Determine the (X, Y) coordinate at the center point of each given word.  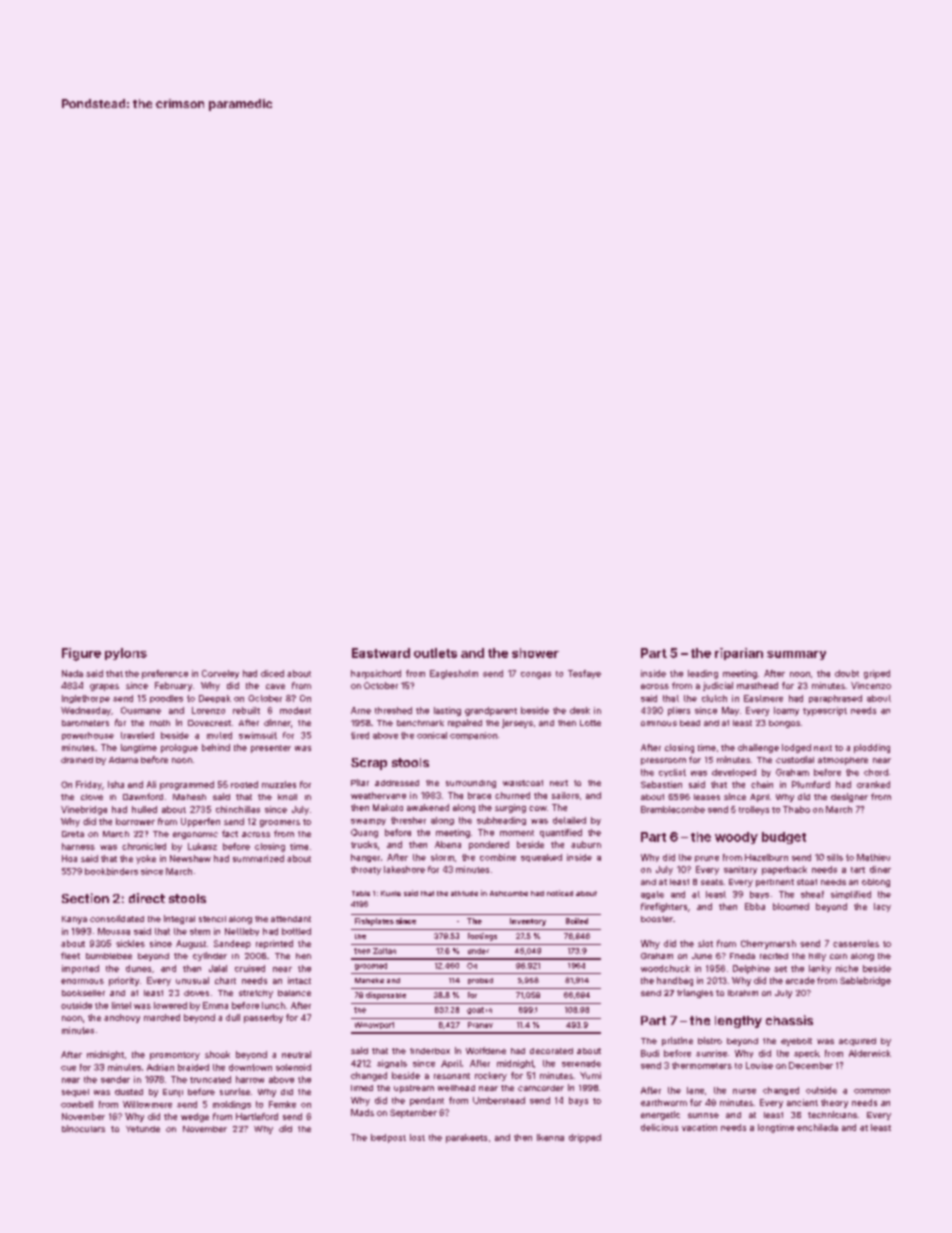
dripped (585, 1138)
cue (68, 1068)
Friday (89, 785)
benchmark (420, 723)
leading (703, 674)
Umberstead (499, 1100)
